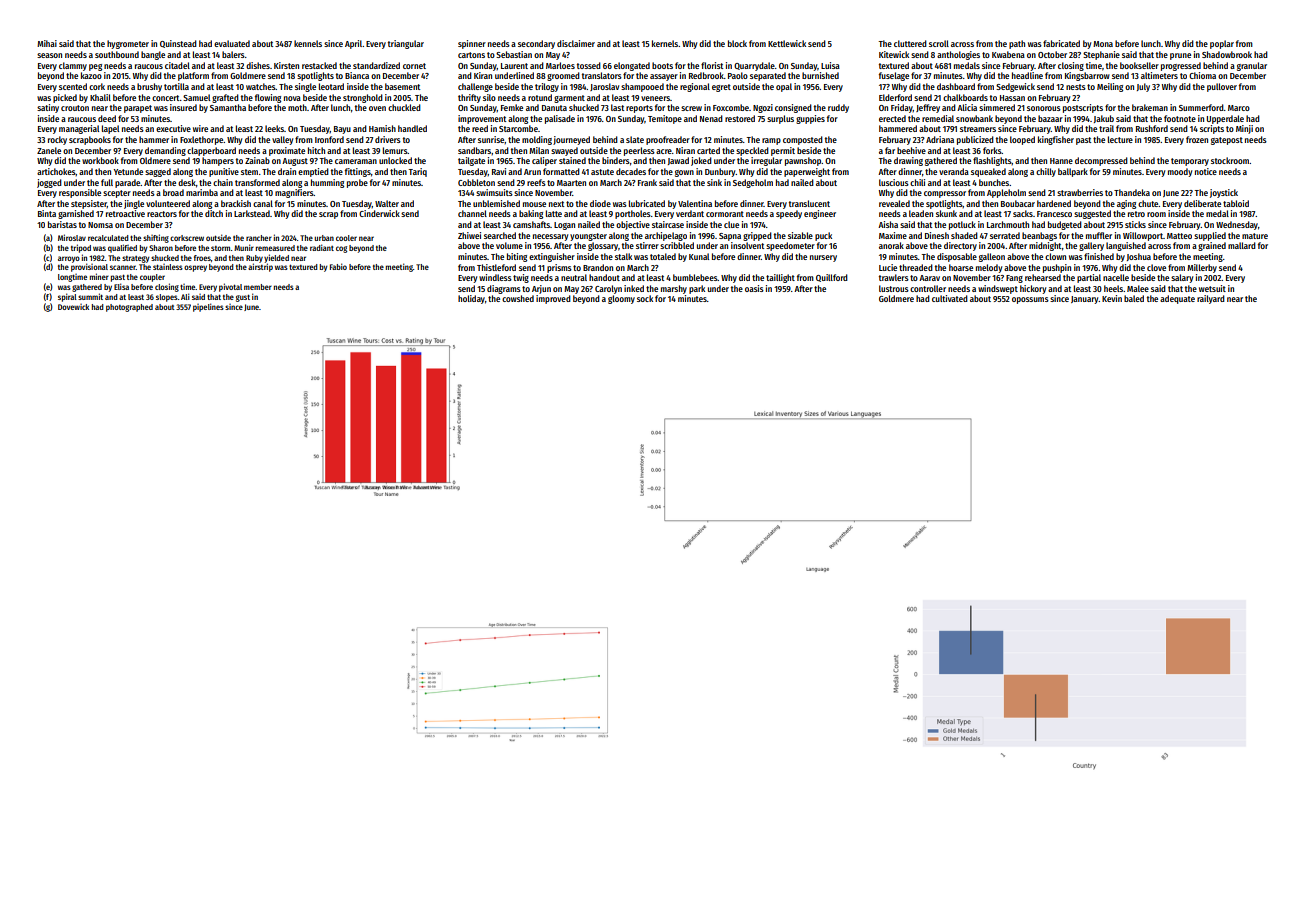 The image size is (1308, 924). I want to click on kennels, so click(308, 43).
